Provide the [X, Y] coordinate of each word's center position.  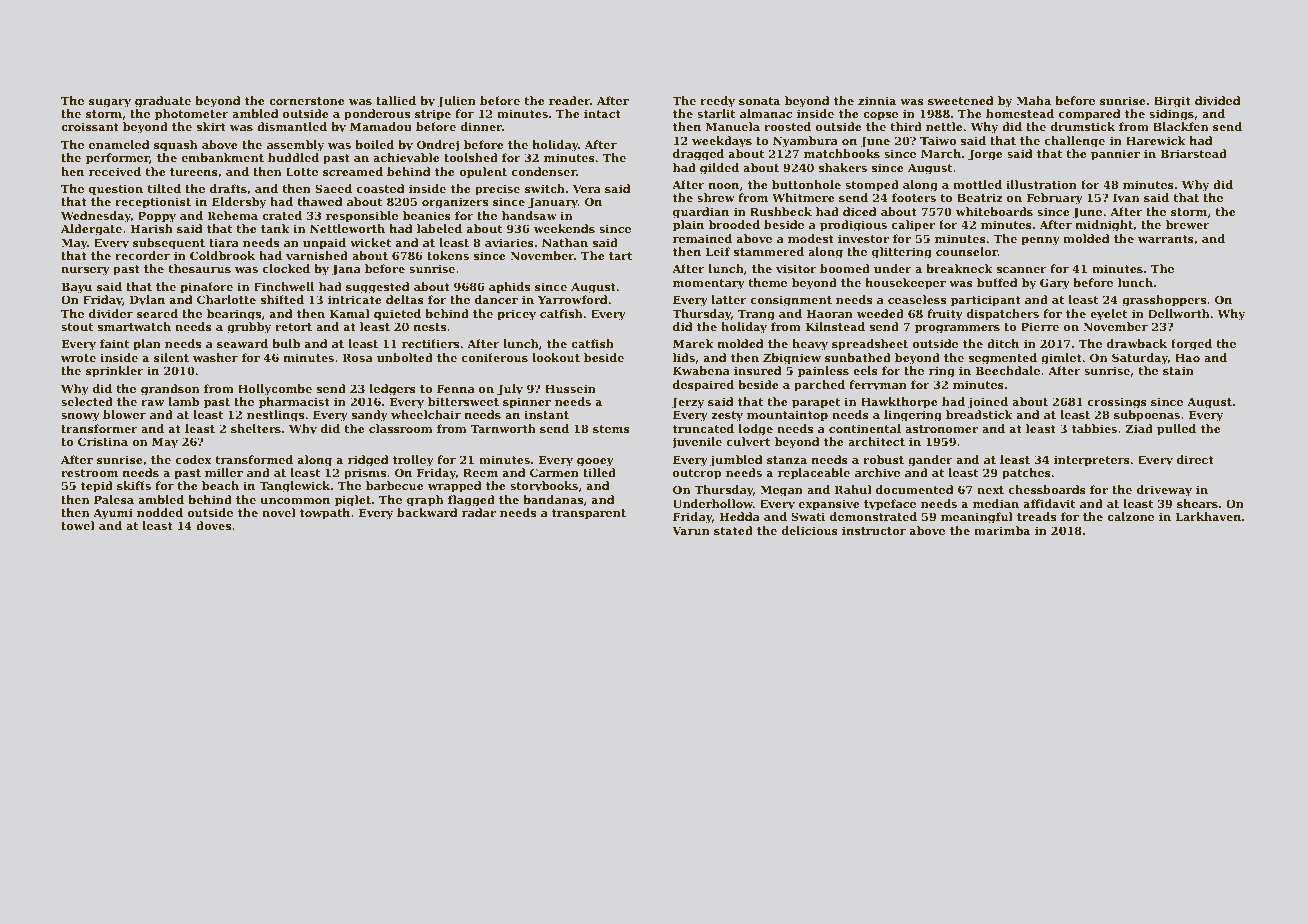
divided [1217, 100]
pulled [1176, 430]
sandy [370, 416]
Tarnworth [503, 428]
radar [479, 512]
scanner [1022, 270]
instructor [874, 530]
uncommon [295, 501]
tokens [448, 255]
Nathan [565, 242]
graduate [163, 102]
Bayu [76, 288]
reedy [717, 102]
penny [1040, 241]
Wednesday [96, 217]
